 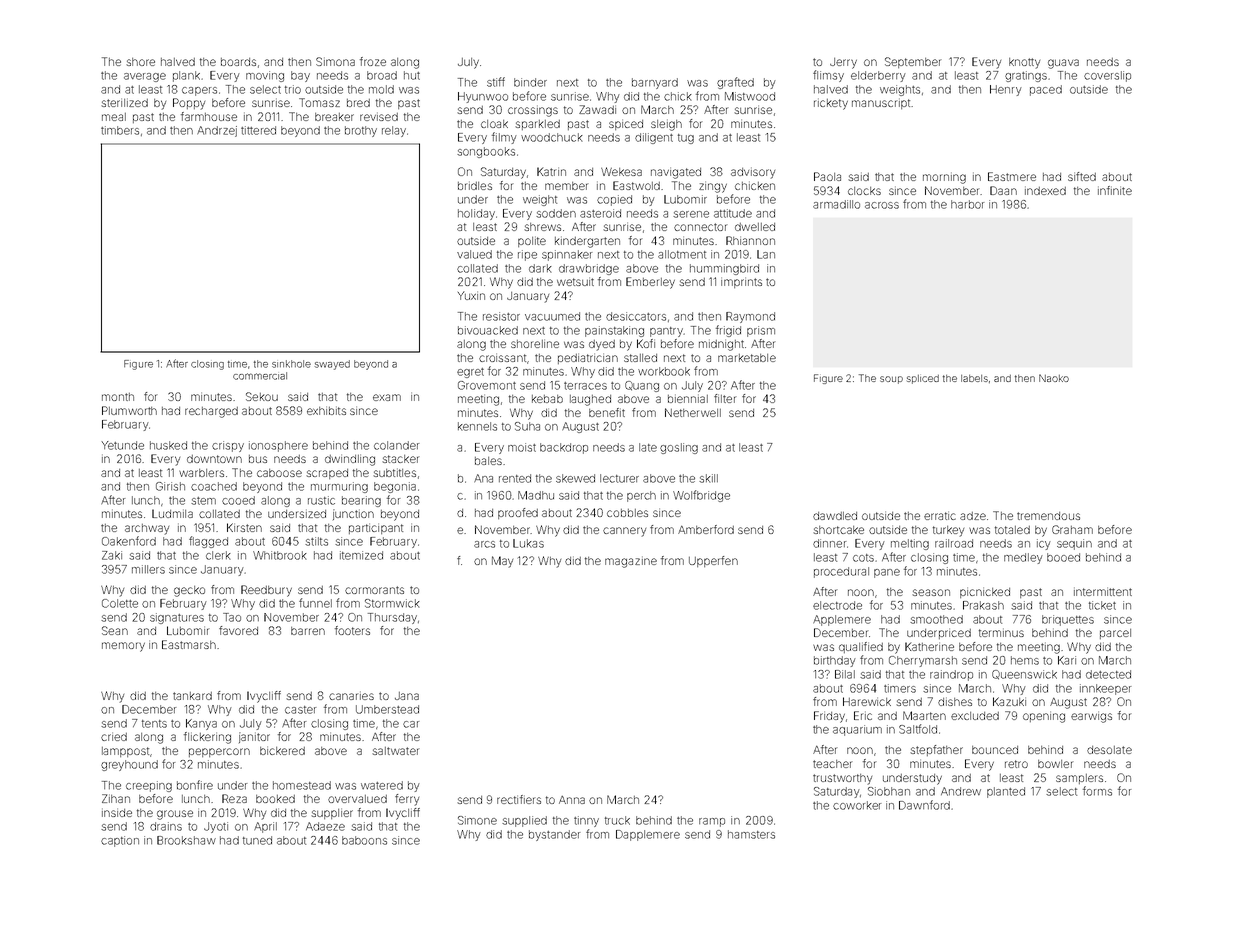 I want to click on arcs, so click(x=484, y=544).
